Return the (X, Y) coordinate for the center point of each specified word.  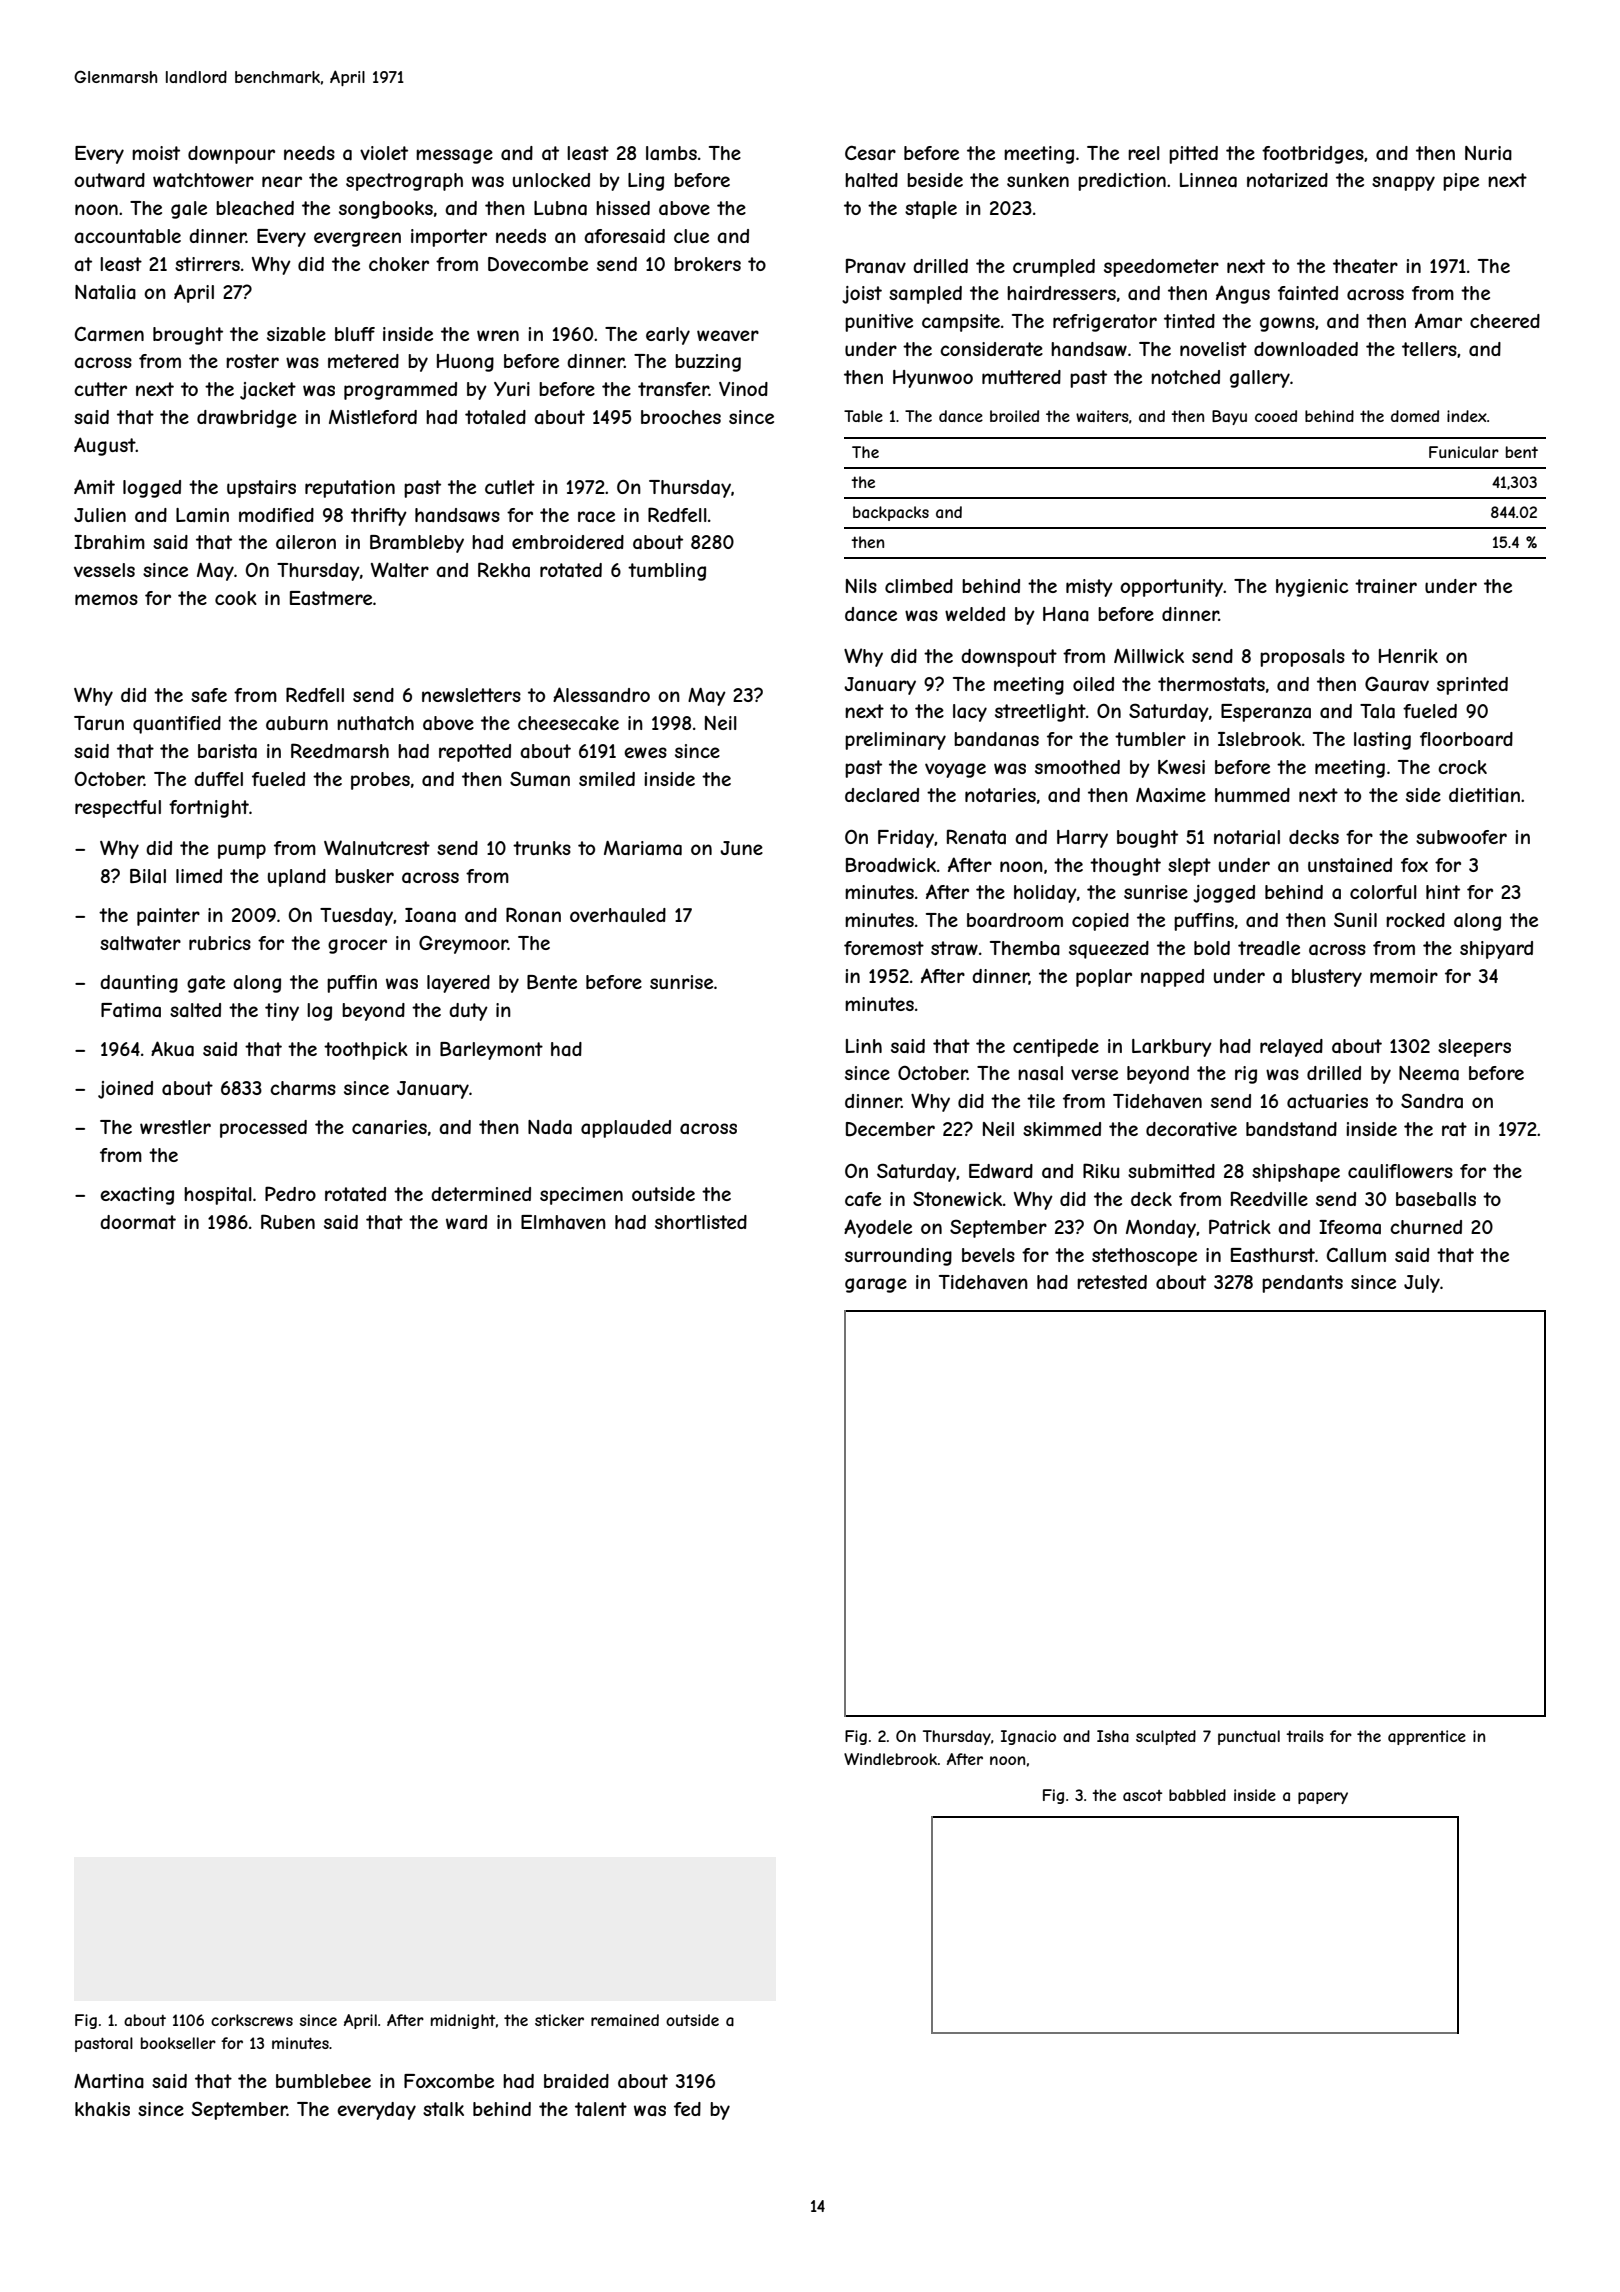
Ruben (288, 1221)
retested (1112, 1282)
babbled (1197, 1795)
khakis (102, 2109)
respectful (118, 809)
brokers (707, 264)
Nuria (1488, 153)
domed (1415, 416)
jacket (268, 391)
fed (687, 2109)
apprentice (1427, 1737)
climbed (919, 586)
